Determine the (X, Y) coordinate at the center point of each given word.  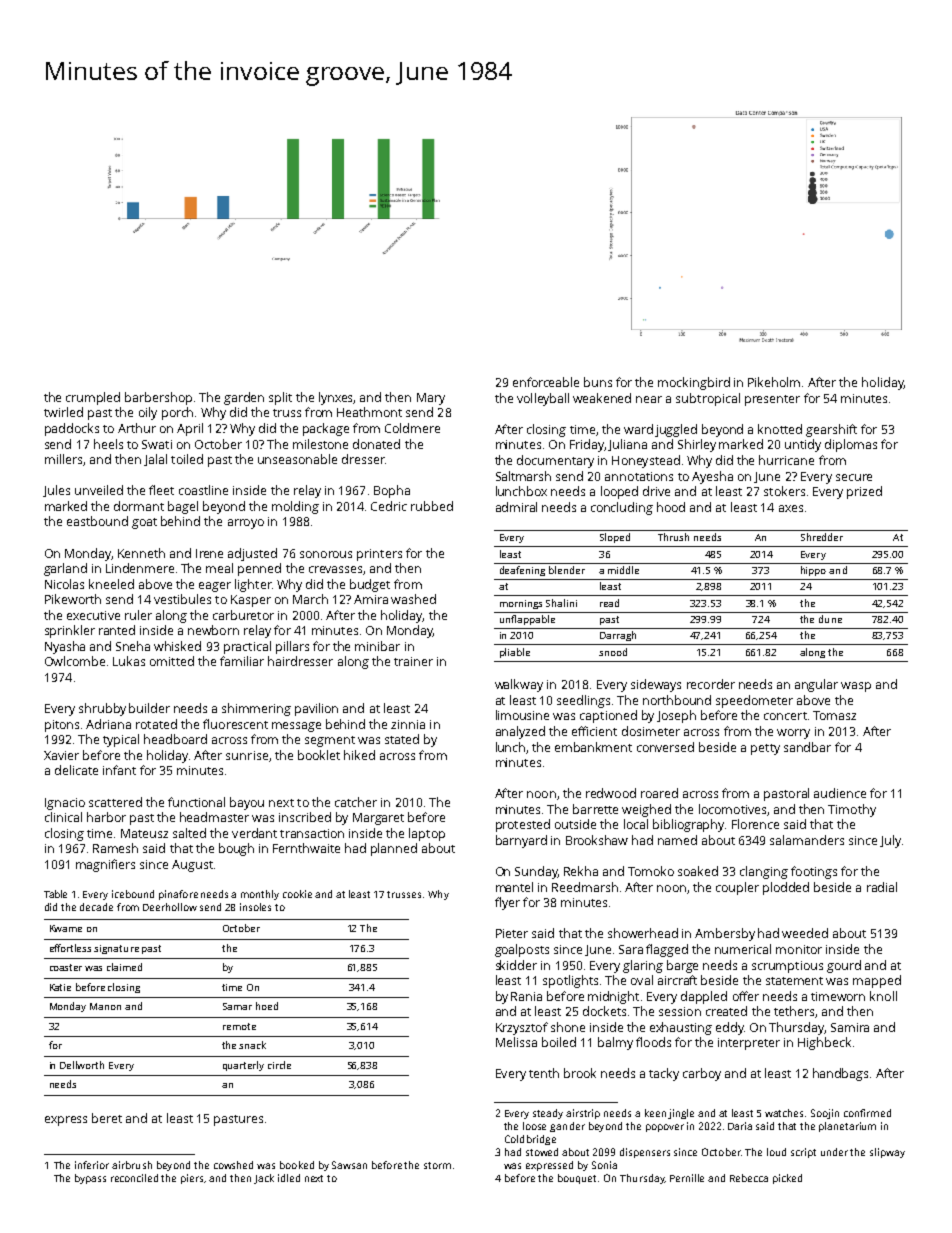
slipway (887, 1153)
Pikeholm (774, 382)
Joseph (676, 716)
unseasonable (297, 459)
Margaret (378, 819)
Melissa (516, 1042)
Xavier (61, 755)
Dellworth (82, 1065)
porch (177, 413)
